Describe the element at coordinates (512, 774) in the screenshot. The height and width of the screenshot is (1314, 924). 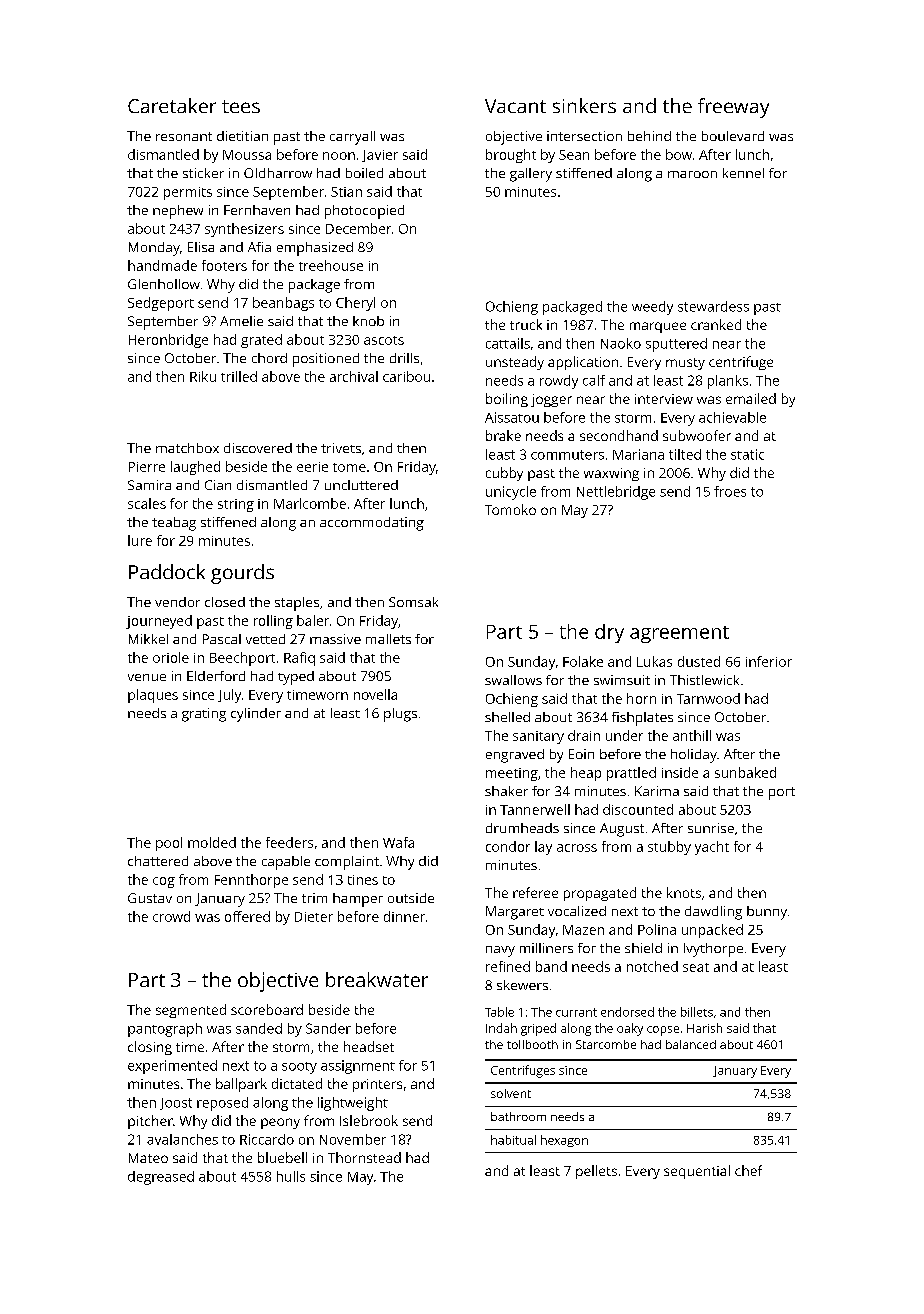
I see `meeting` at that location.
